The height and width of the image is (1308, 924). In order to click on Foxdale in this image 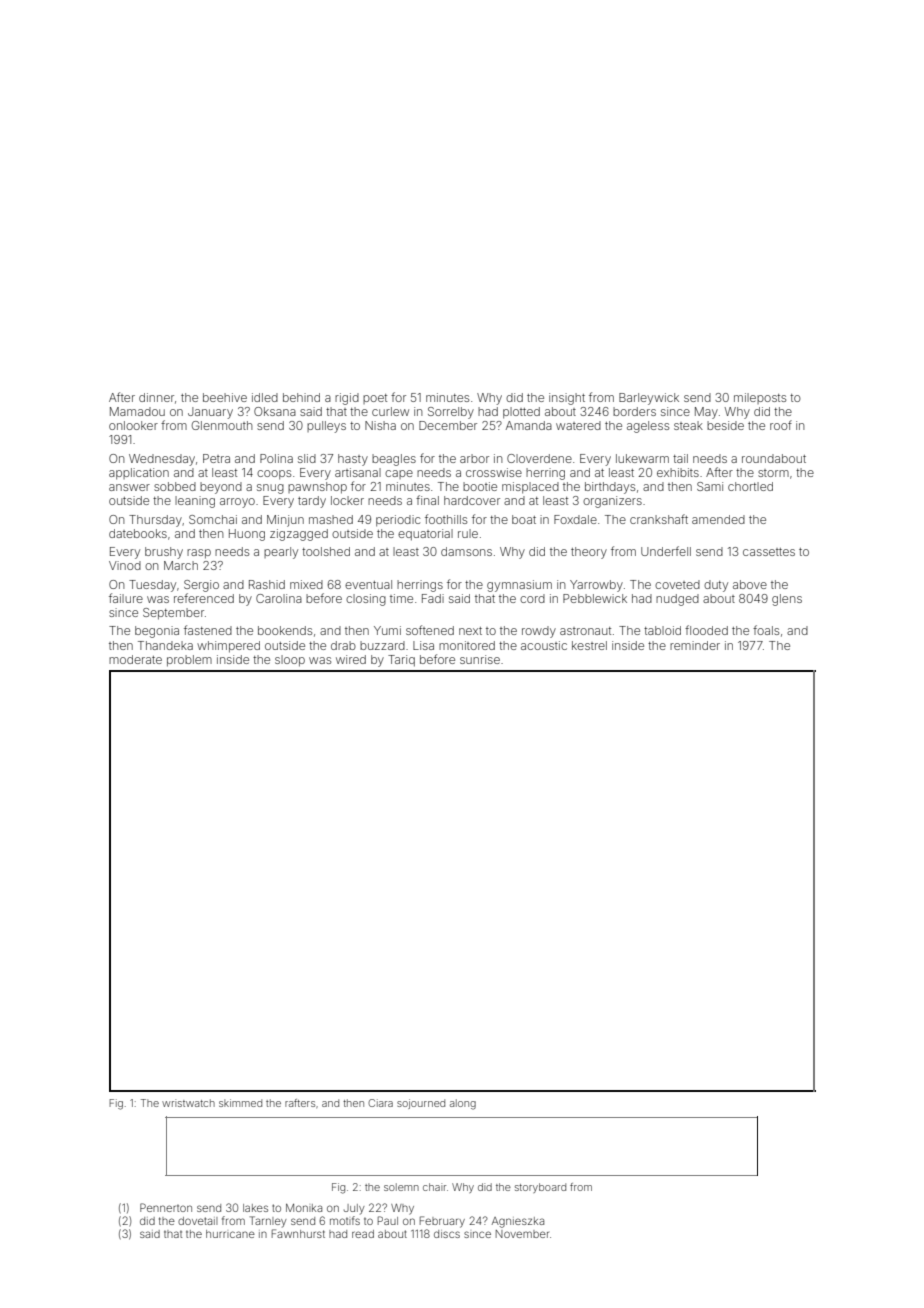, I will do `click(575, 519)`.
